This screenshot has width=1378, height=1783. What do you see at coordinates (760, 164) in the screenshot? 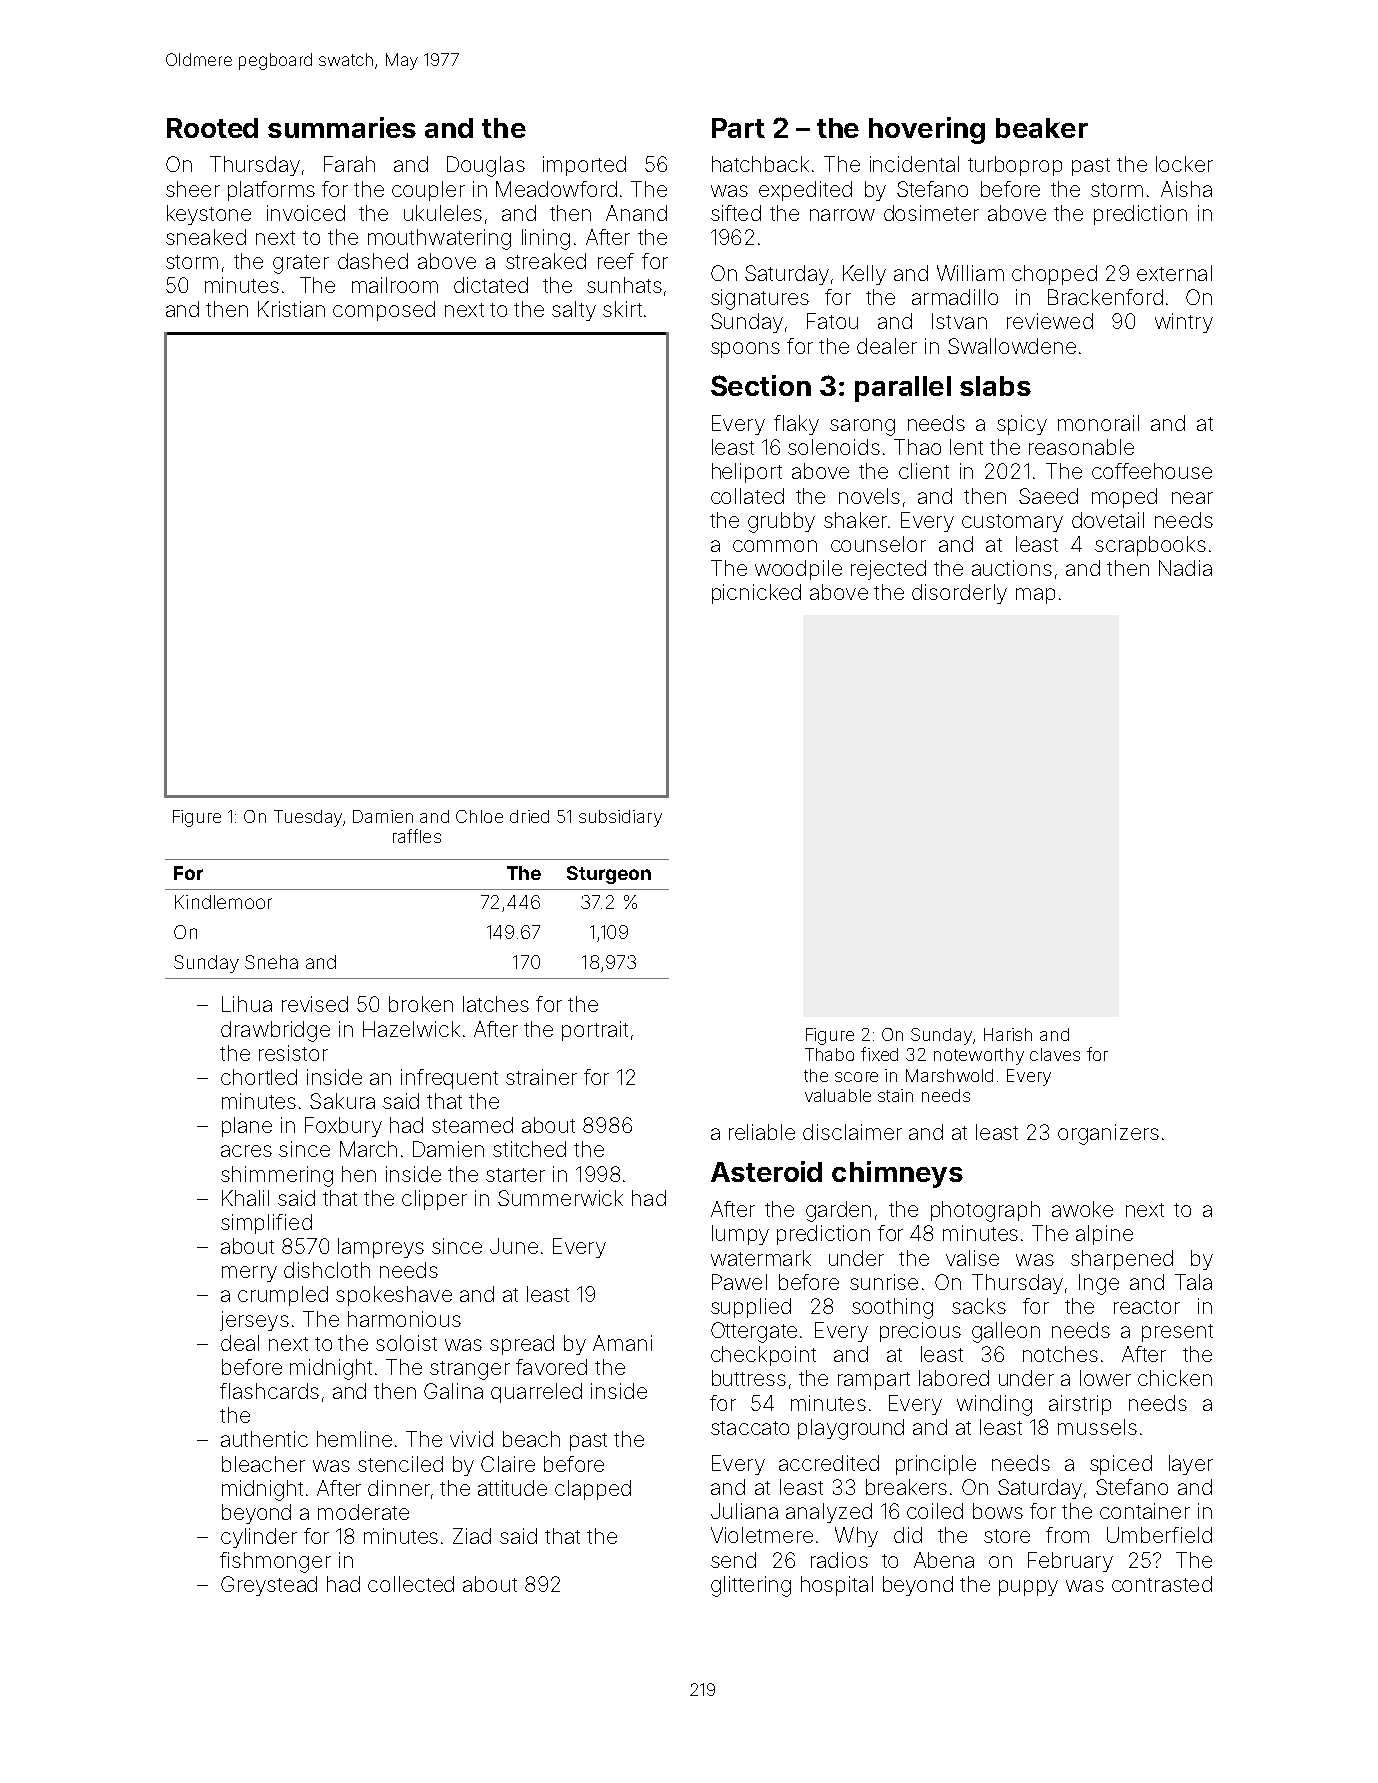
I see `hatchback` at bounding box center [760, 164].
